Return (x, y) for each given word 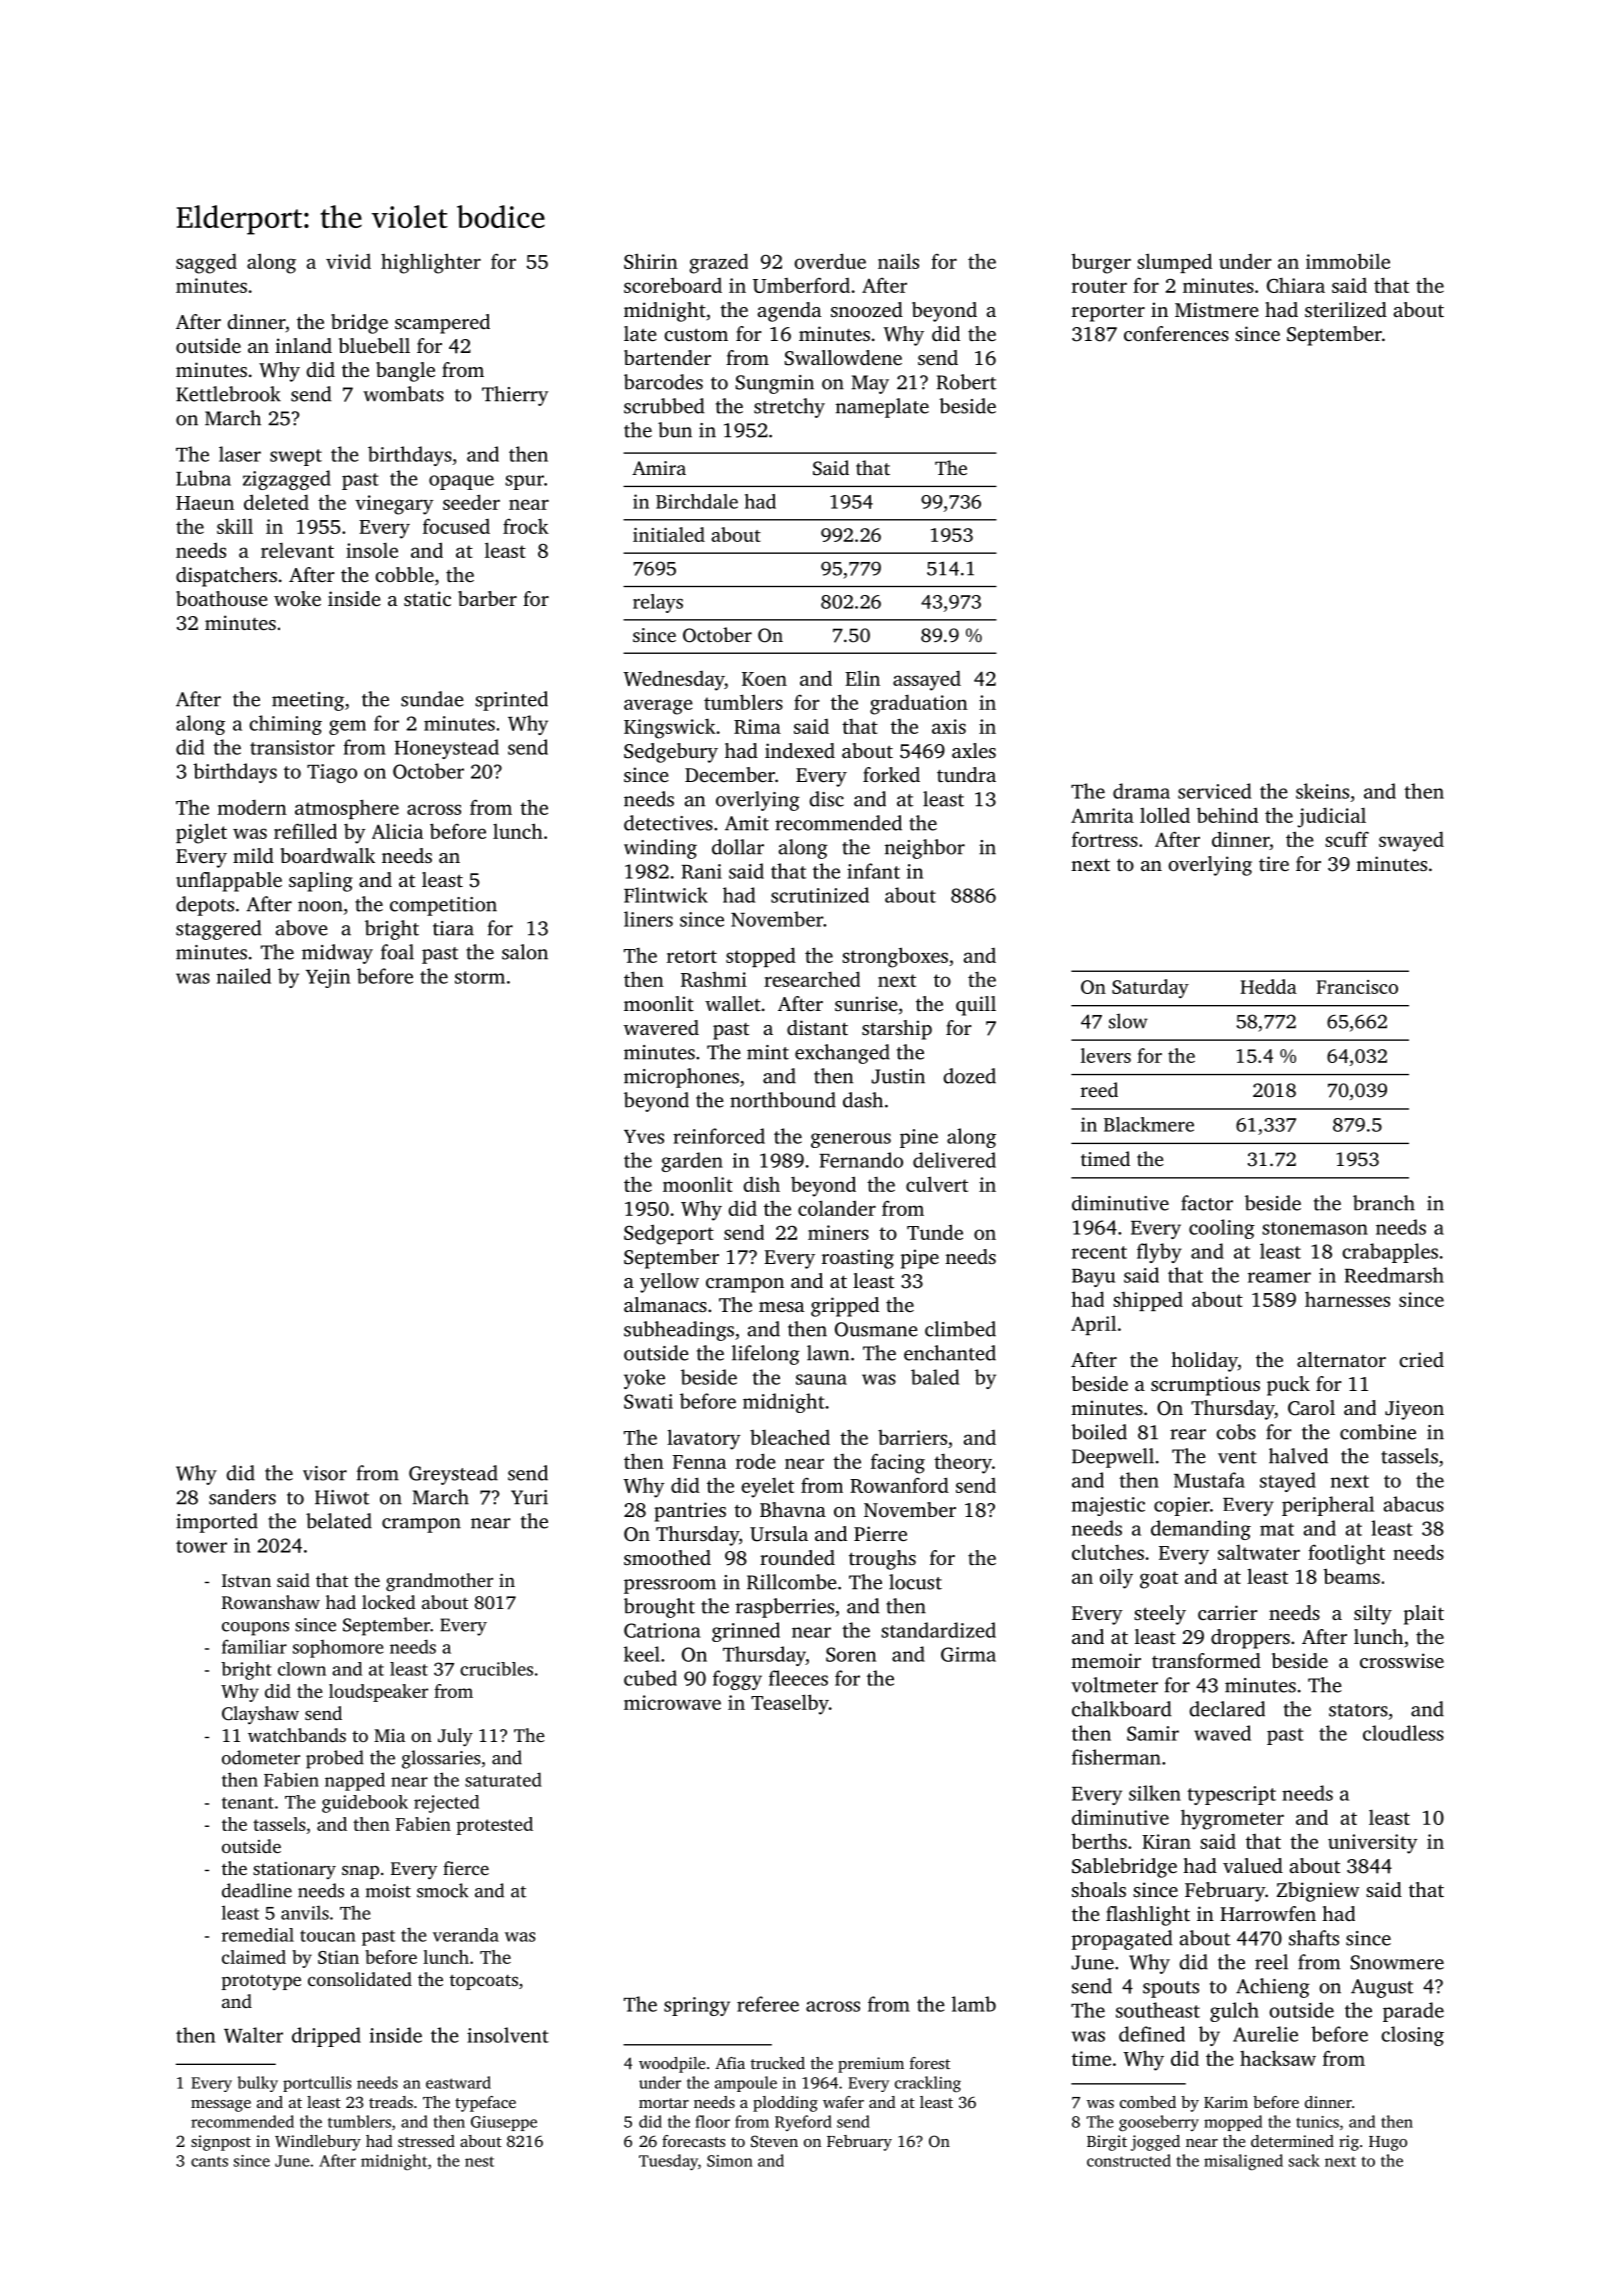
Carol (1311, 1408)
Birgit (1107, 2143)
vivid (348, 261)
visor (325, 1473)
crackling (928, 2084)
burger (1101, 263)
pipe (920, 1259)
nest (479, 2161)
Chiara (1296, 285)
